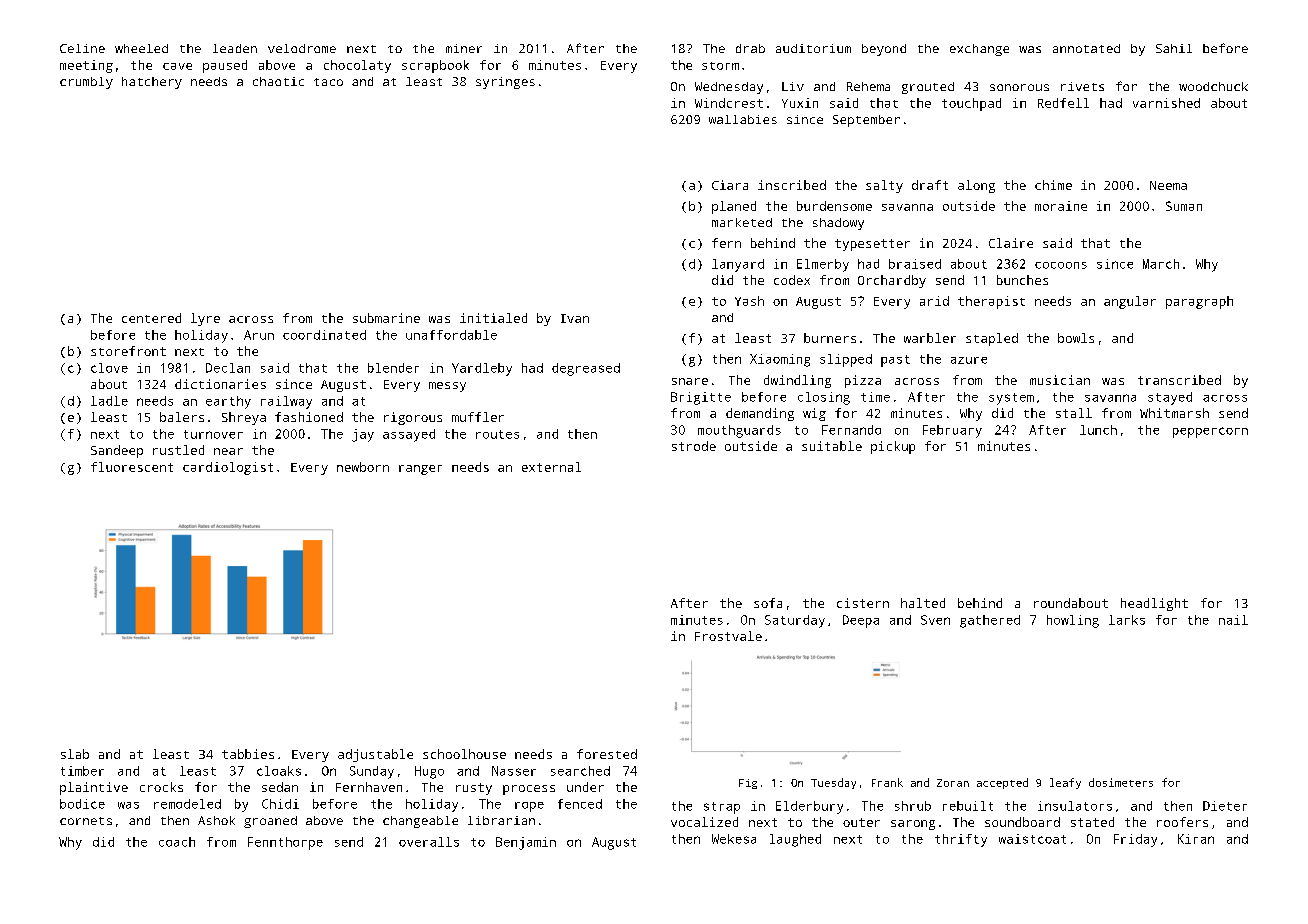  I want to click on tabbies, so click(248, 754).
